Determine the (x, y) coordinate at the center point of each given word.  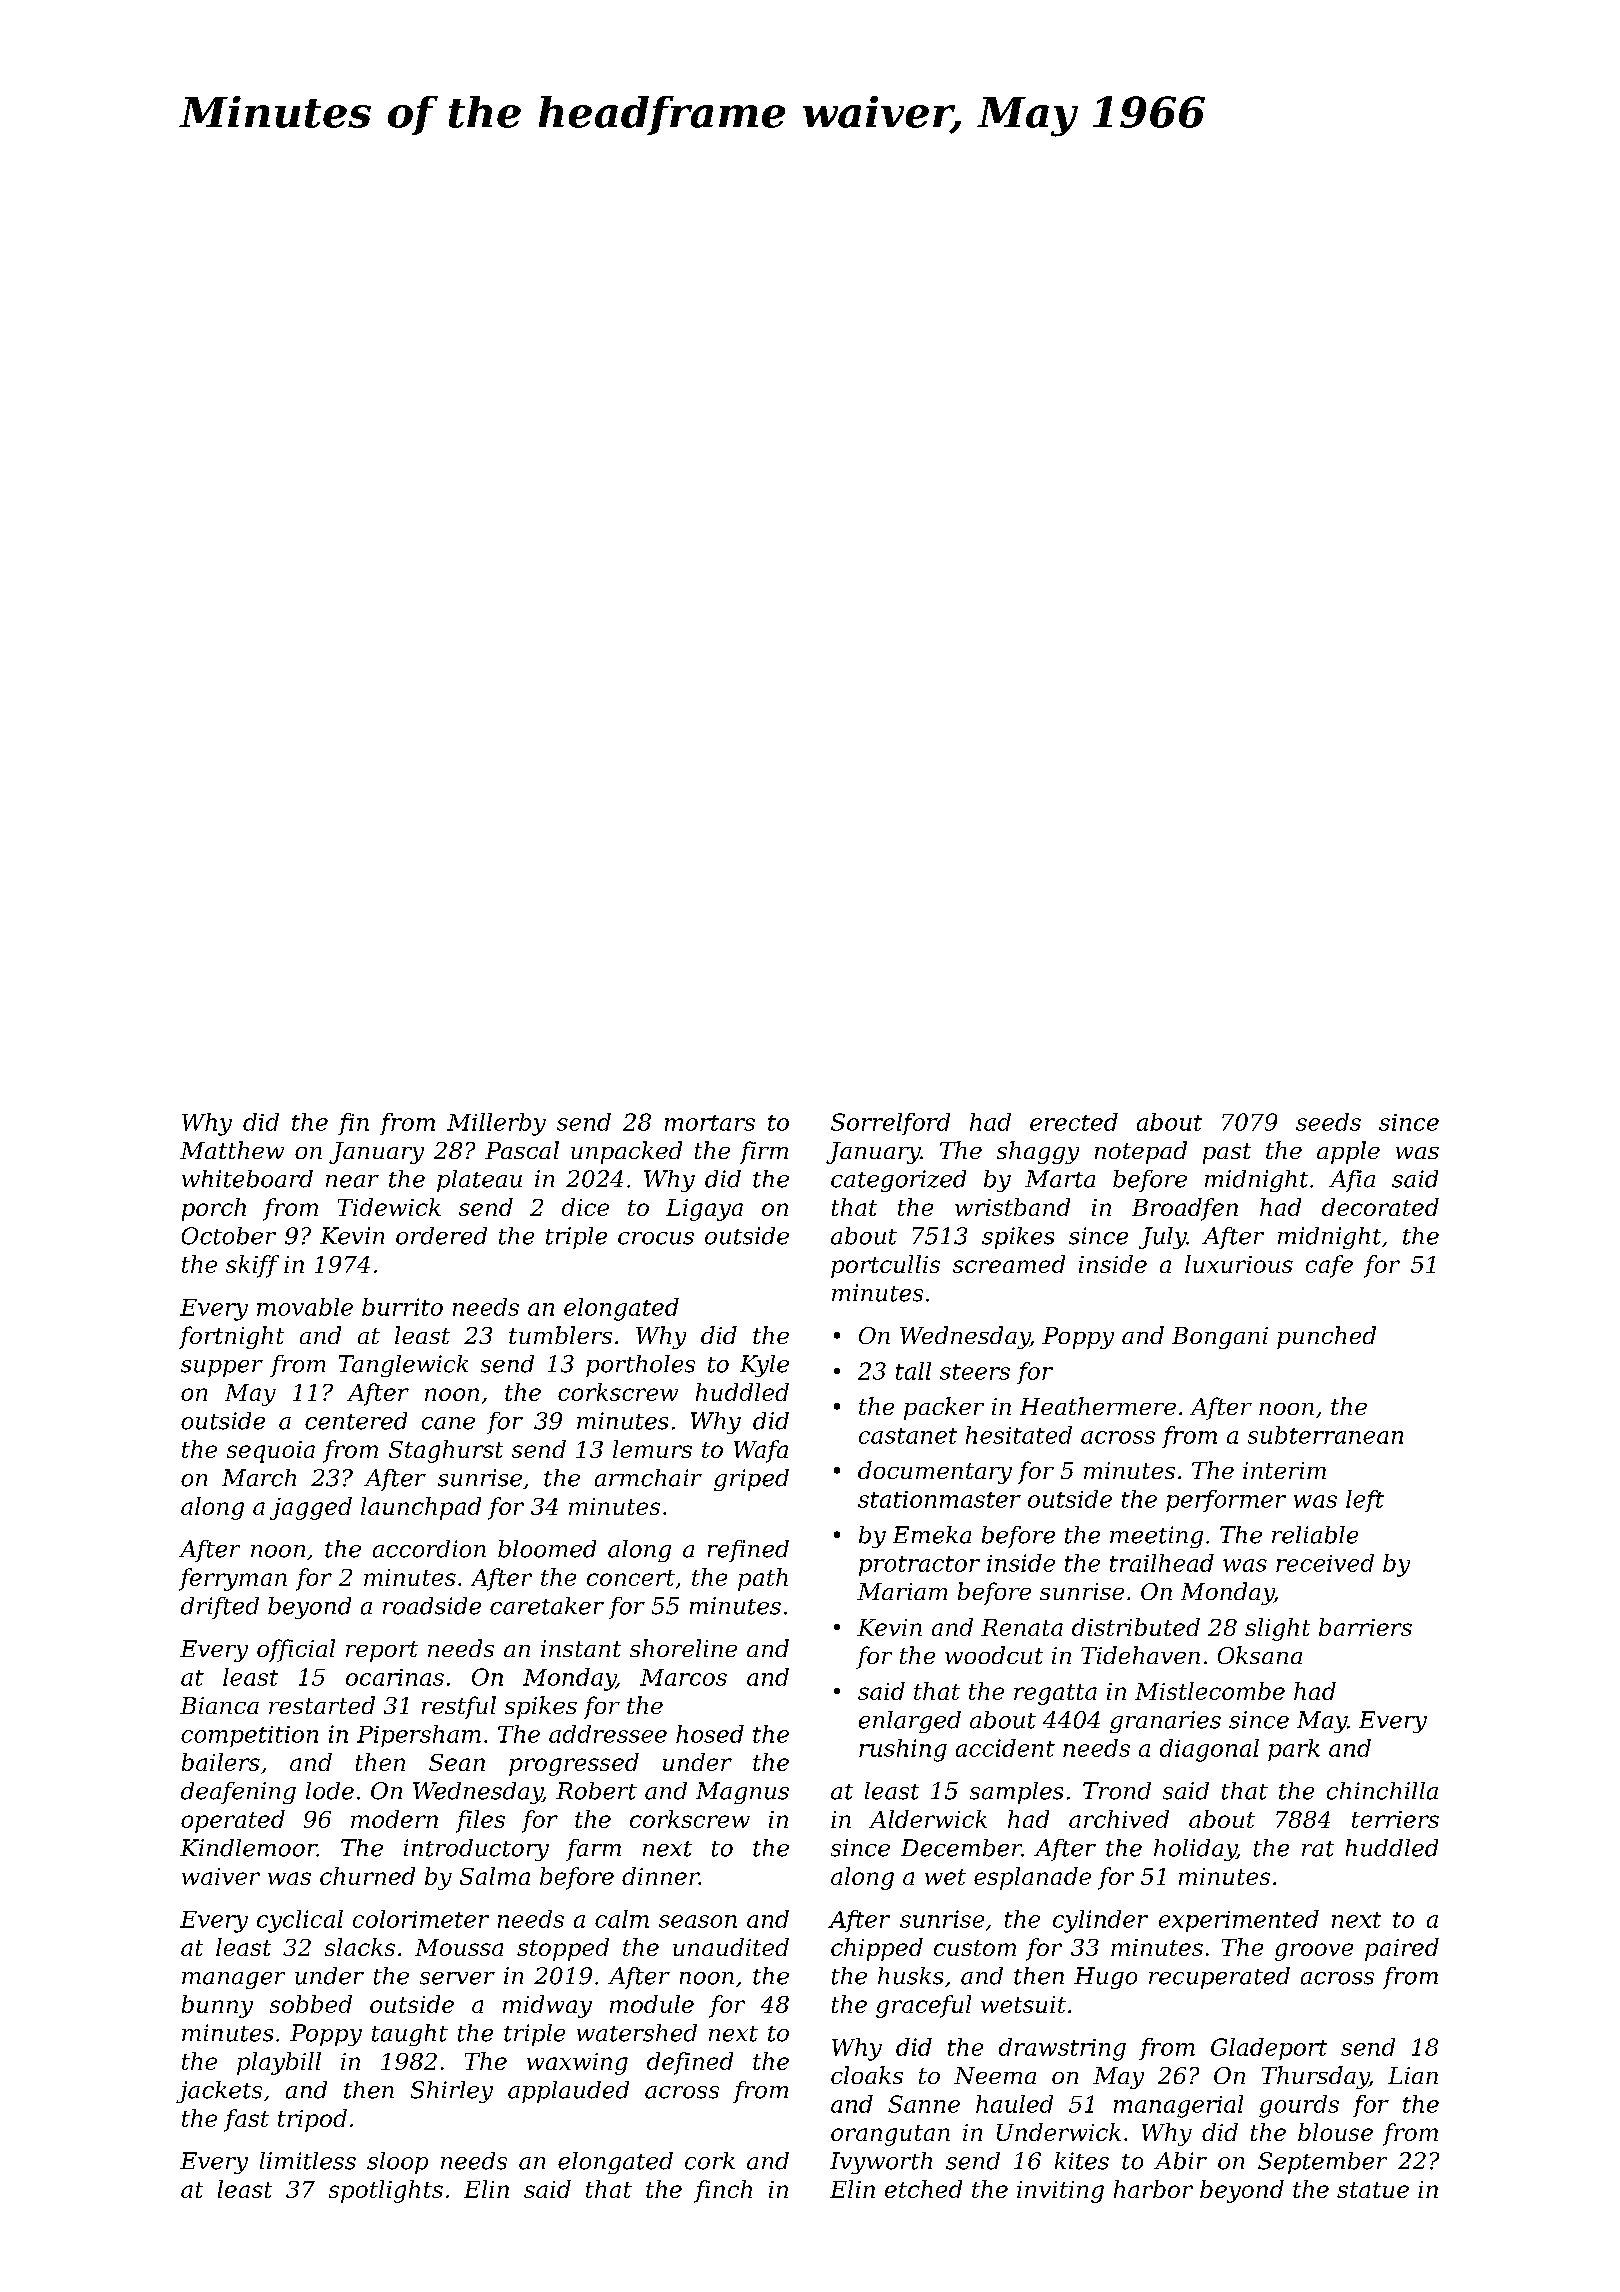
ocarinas (395, 1677)
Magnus (742, 1793)
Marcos (683, 1677)
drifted (220, 1608)
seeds (1328, 1122)
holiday (1195, 1850)
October (229, 1236)
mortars (710, 1123)
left (1365, 1501)
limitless (308, 2161)
